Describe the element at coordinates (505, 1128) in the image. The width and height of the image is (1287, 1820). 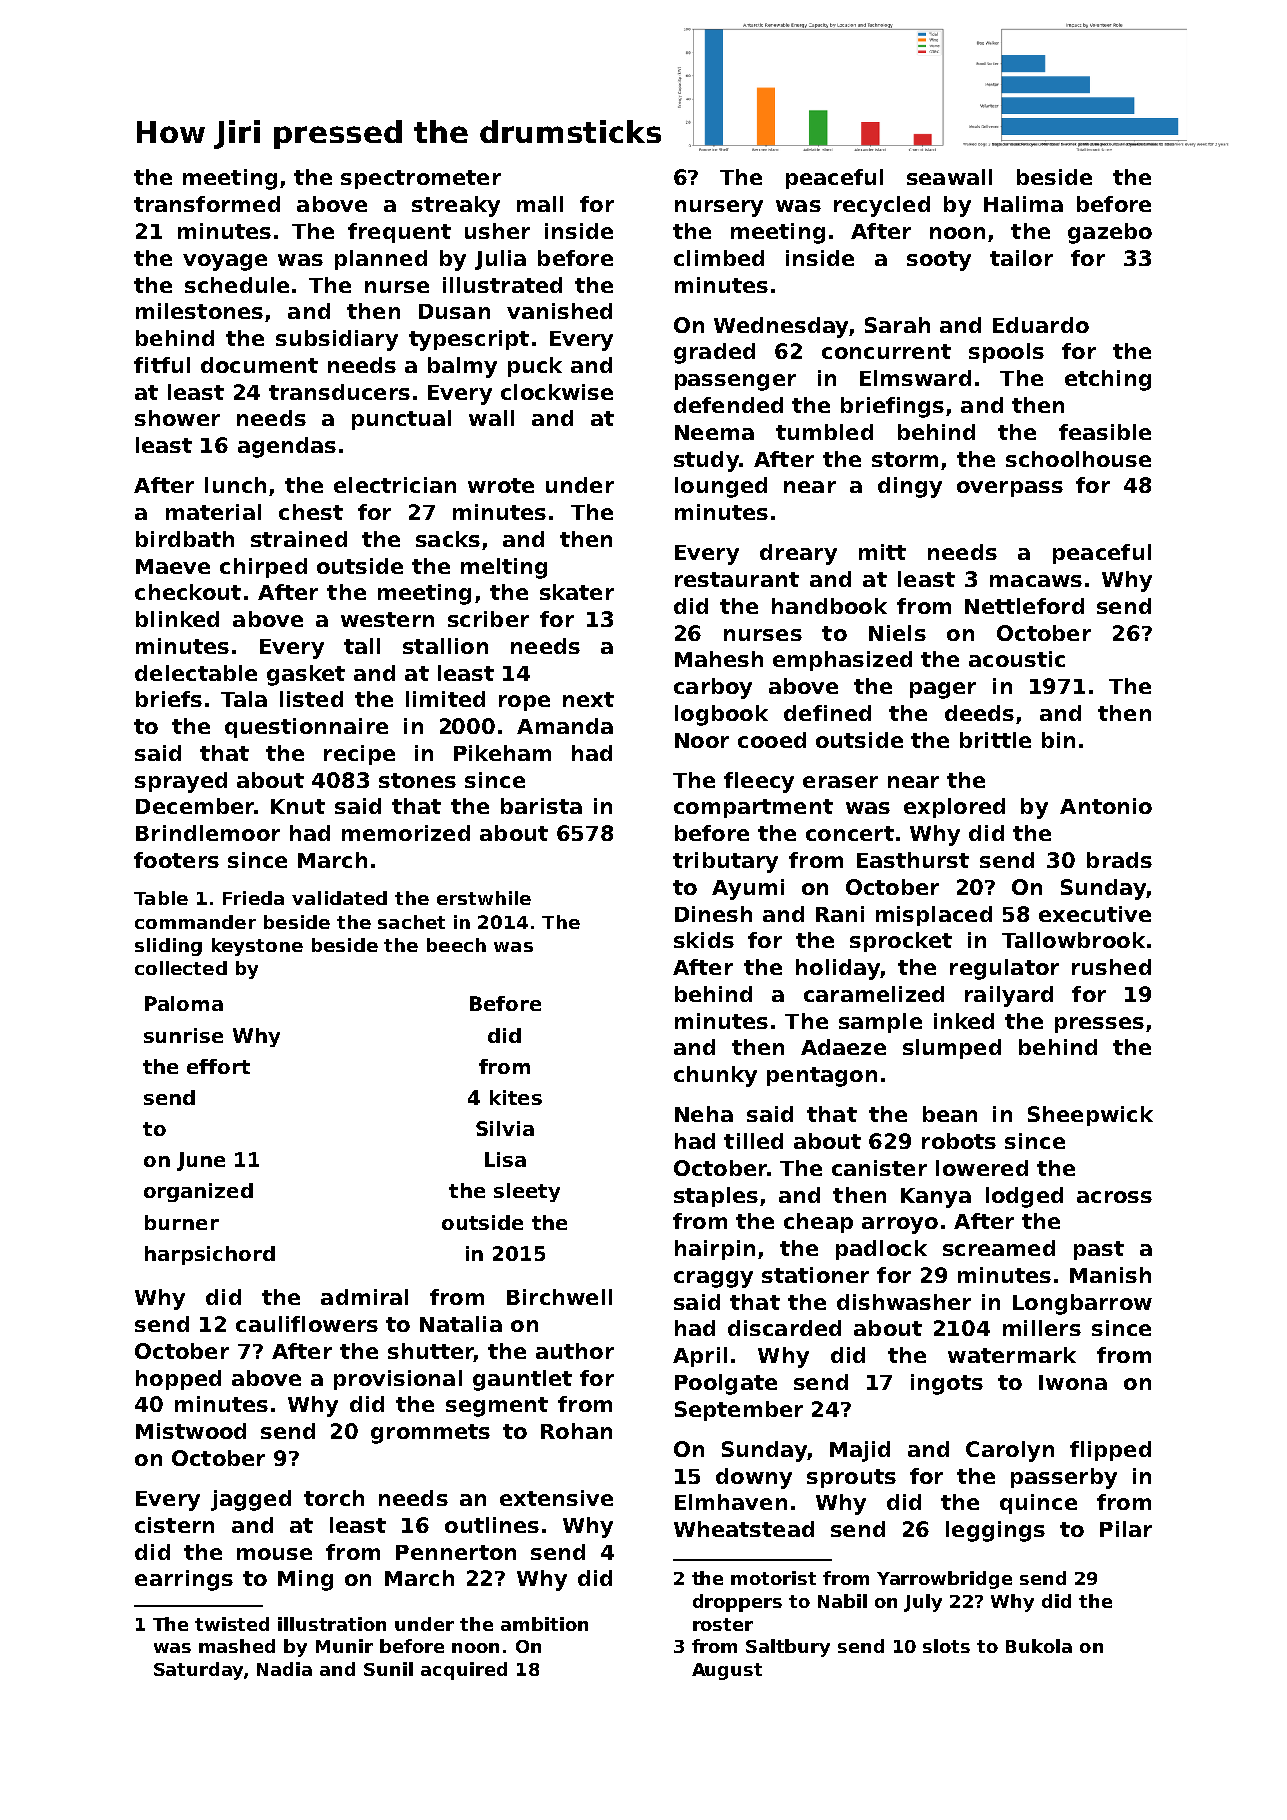
I see `Silvia` at that location.
